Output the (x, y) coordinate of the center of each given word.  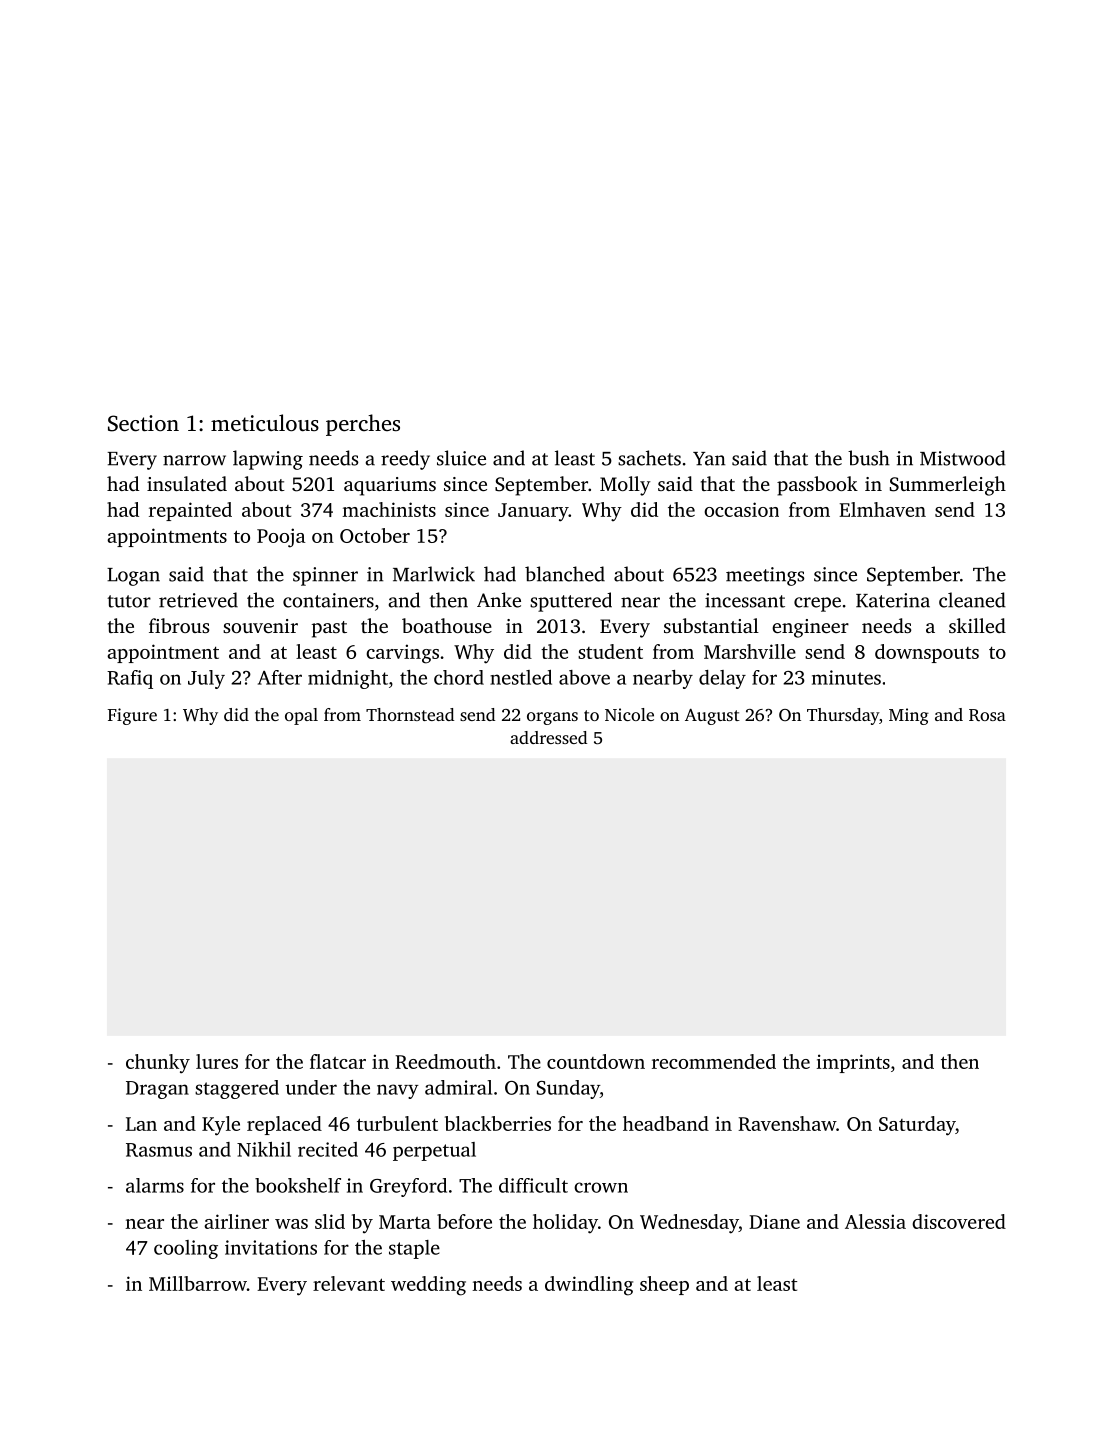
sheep (664, 1285)
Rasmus (159, 1150)
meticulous (265, 423)
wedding (428, 1286)
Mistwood (963, 458)
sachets (649, 458)
